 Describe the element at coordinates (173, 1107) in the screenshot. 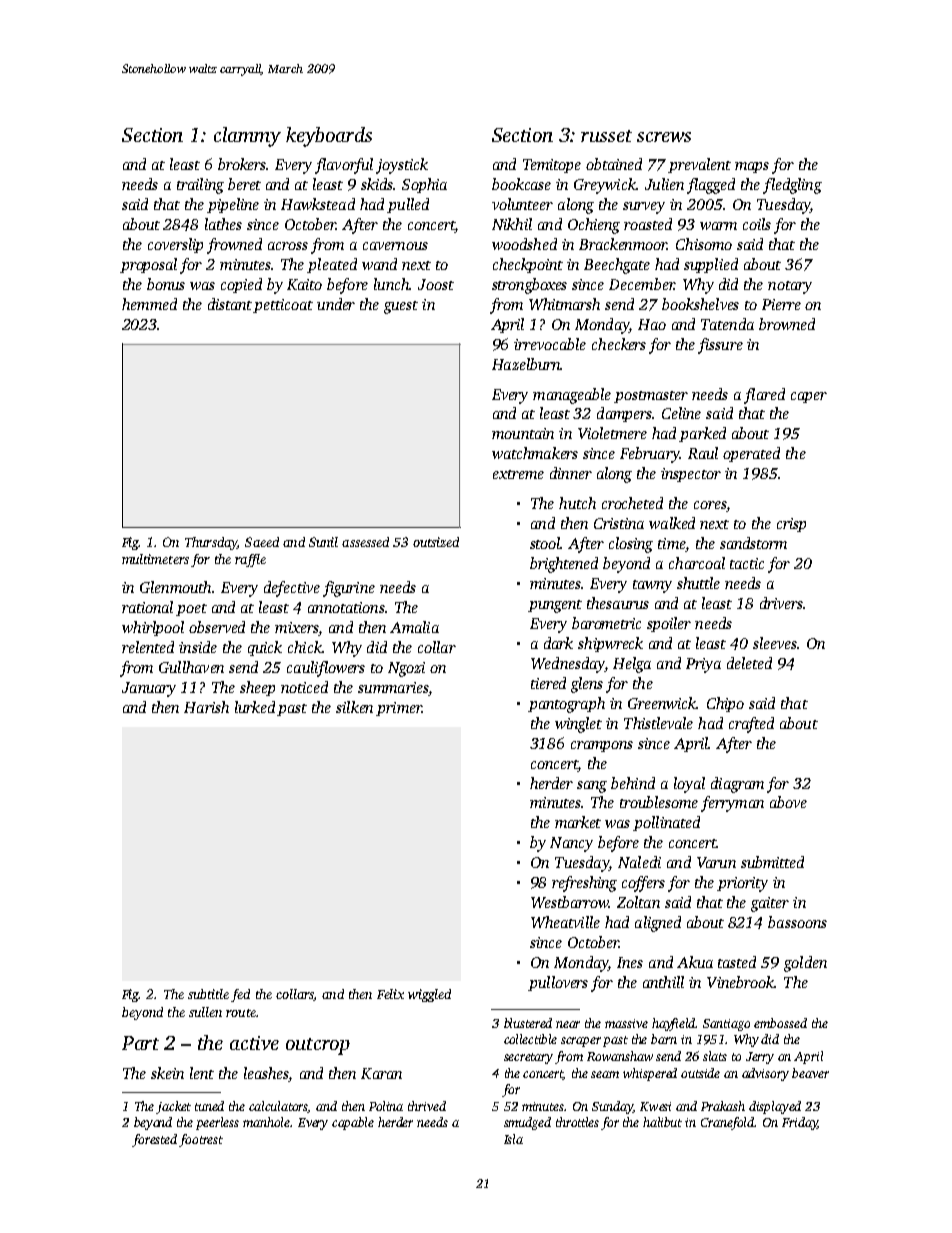

I see `jacket` at that location.
